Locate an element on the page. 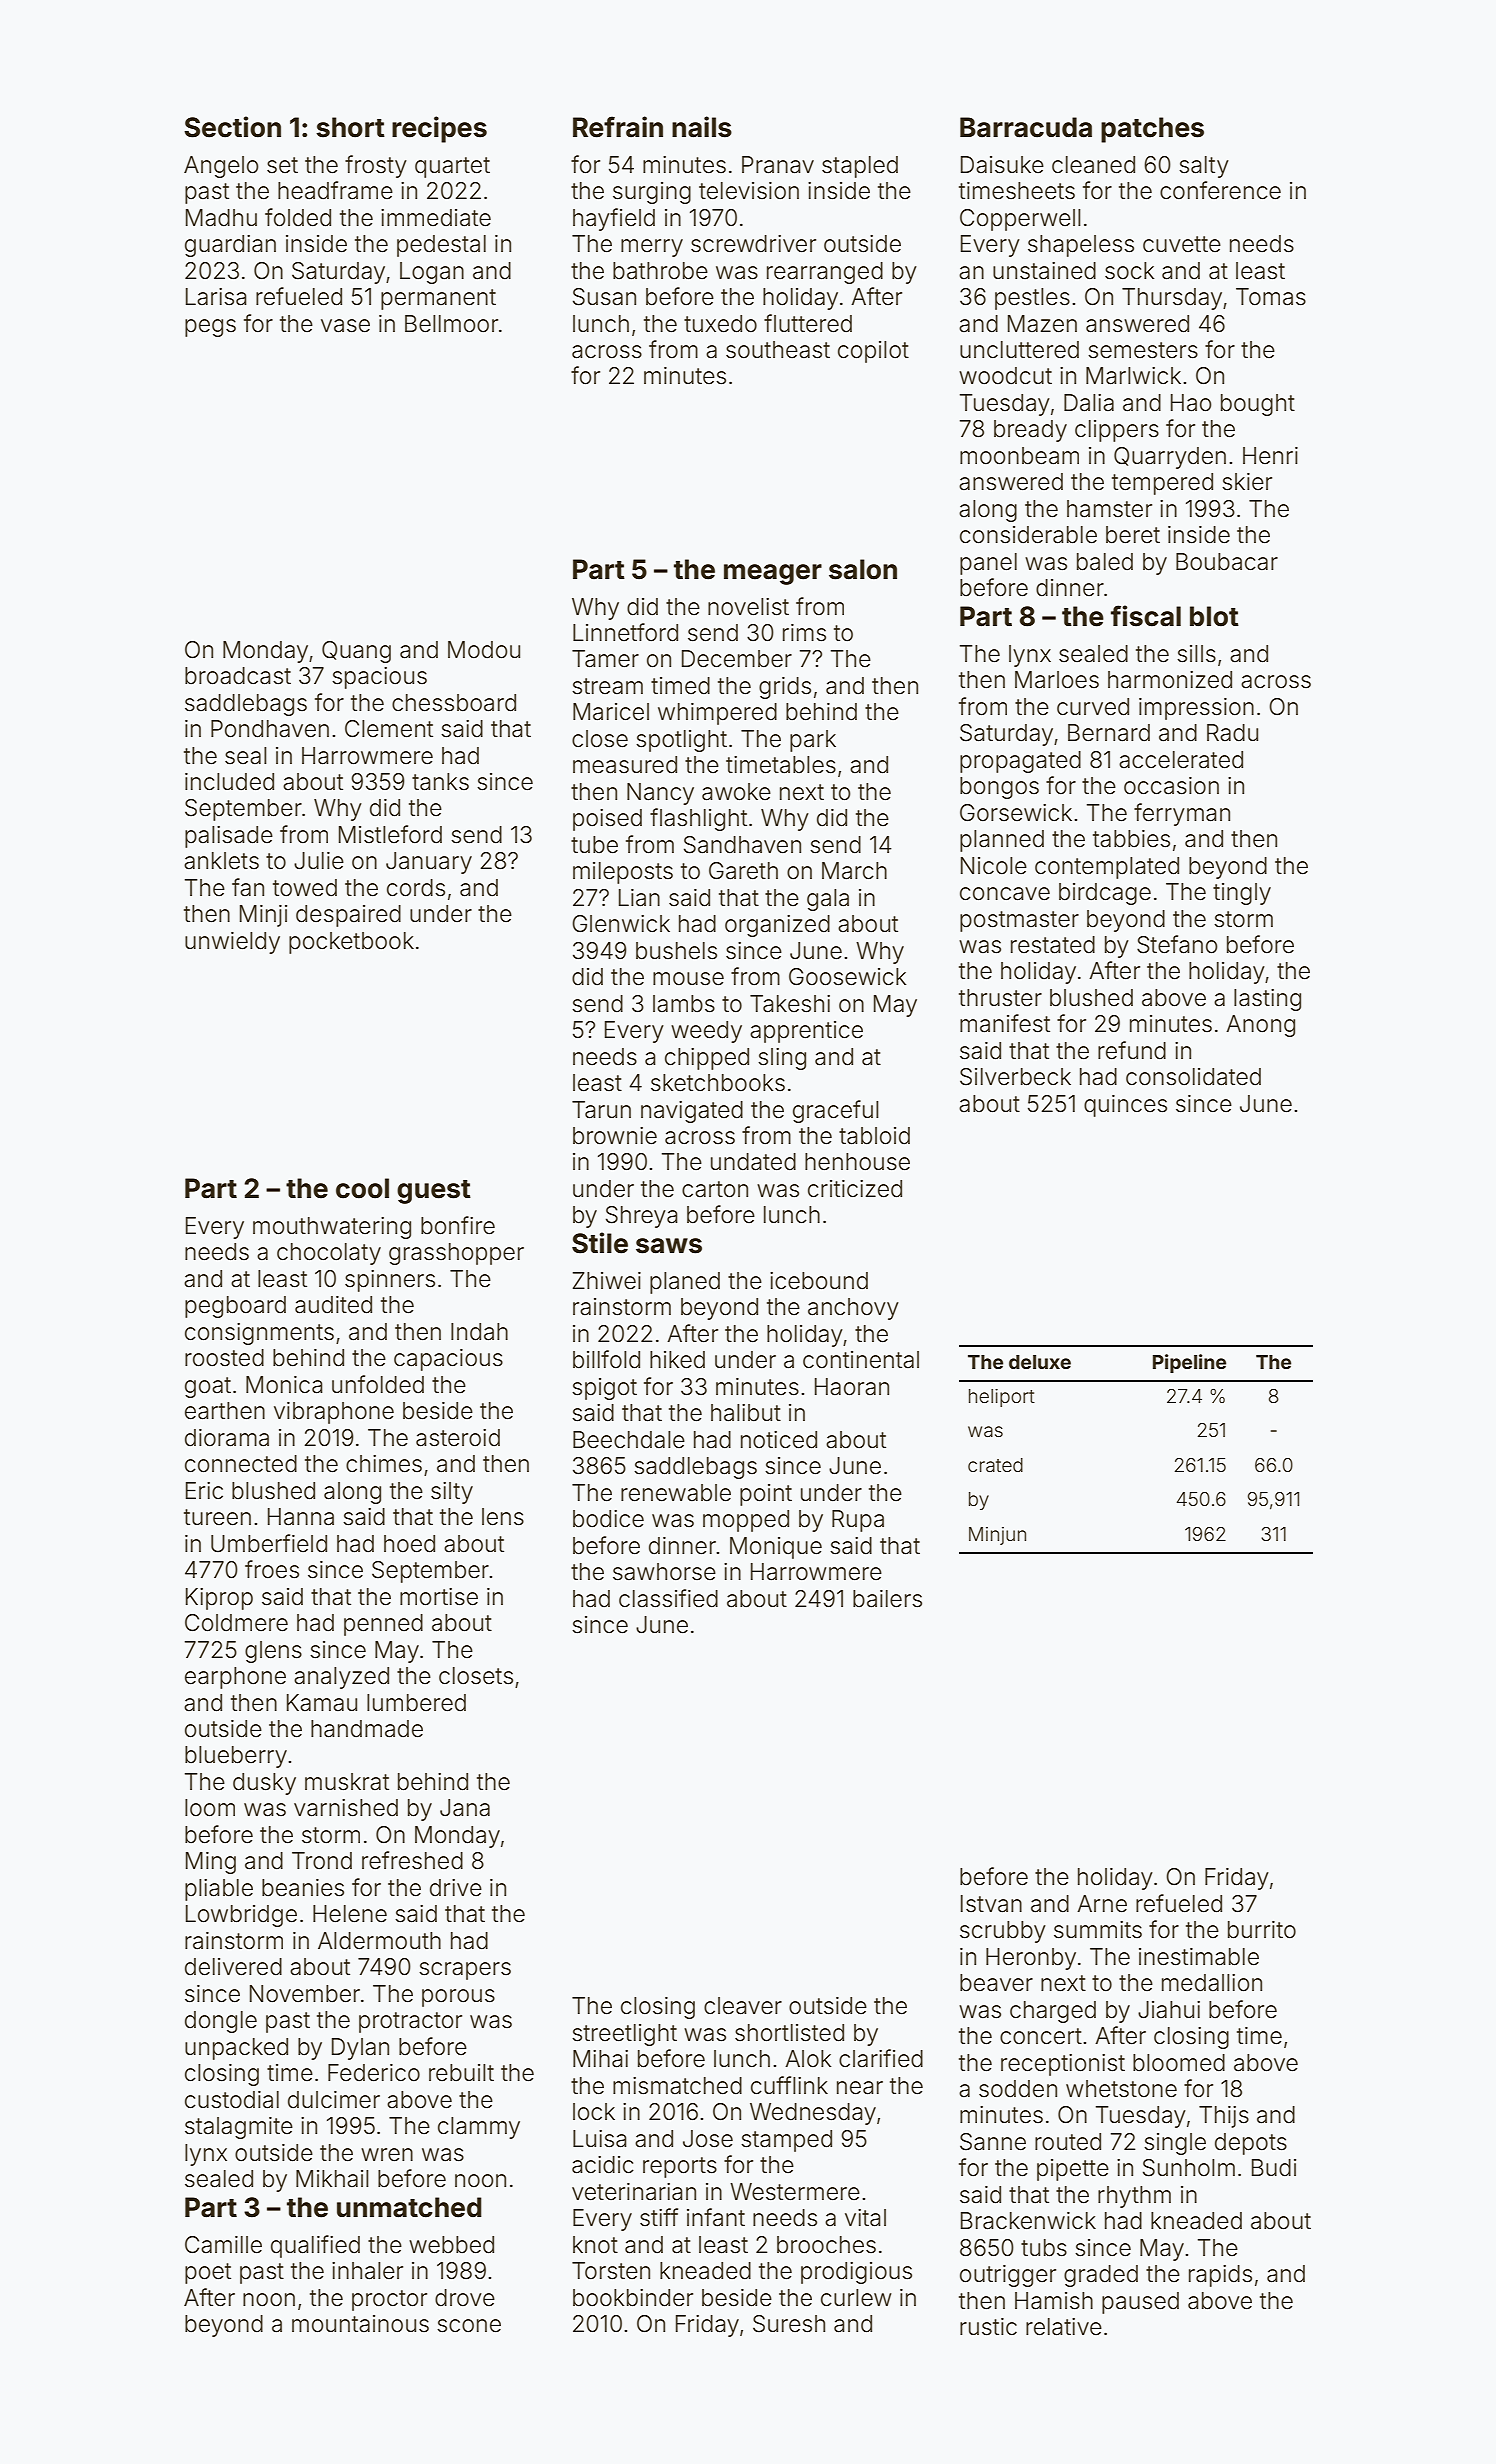 This image has height=2464, width=1496. despaired is located at coordinates (348, 916).
